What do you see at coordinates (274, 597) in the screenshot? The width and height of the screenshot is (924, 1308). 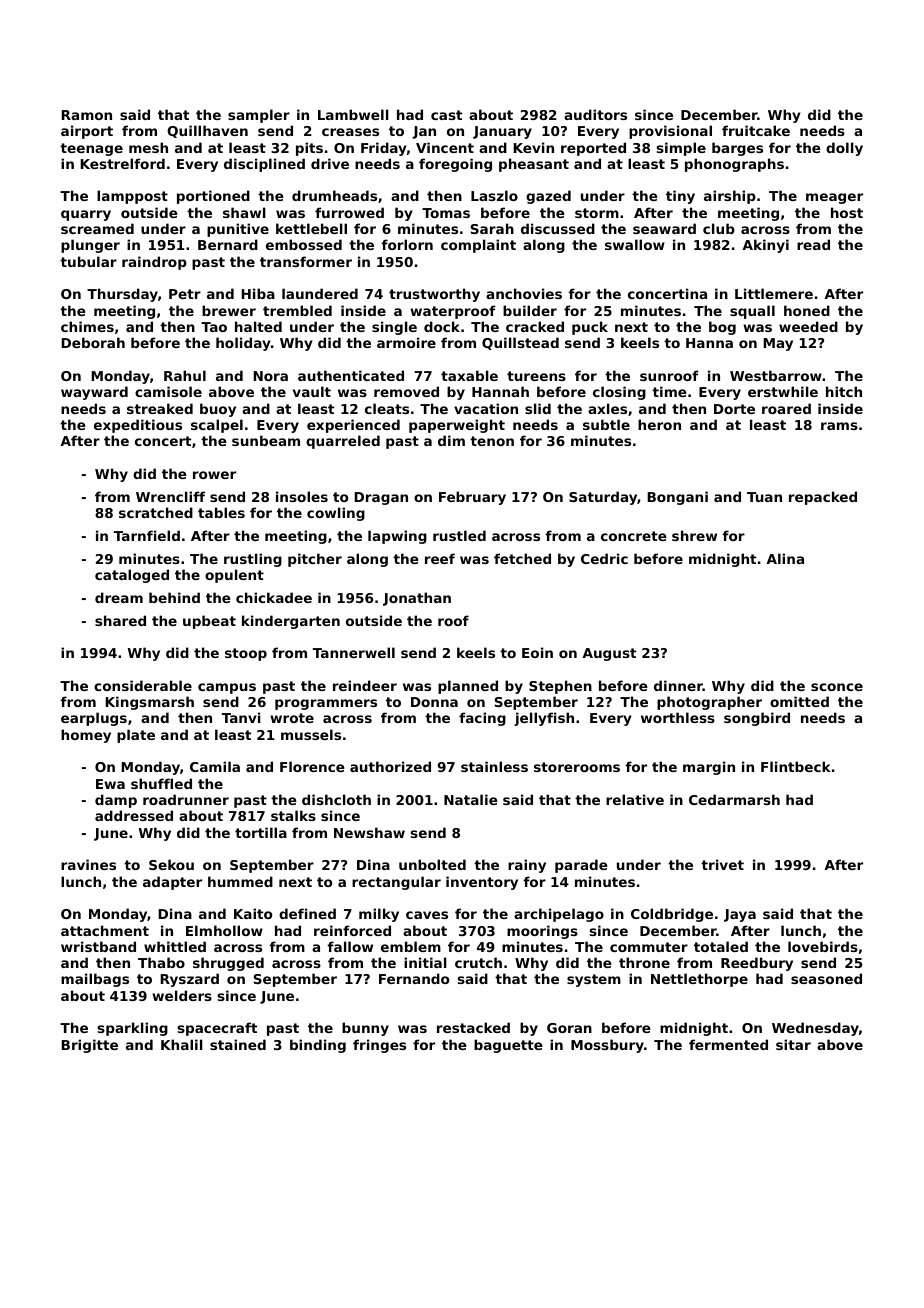 I see `chickadee` at bounding box center [274, 597].
